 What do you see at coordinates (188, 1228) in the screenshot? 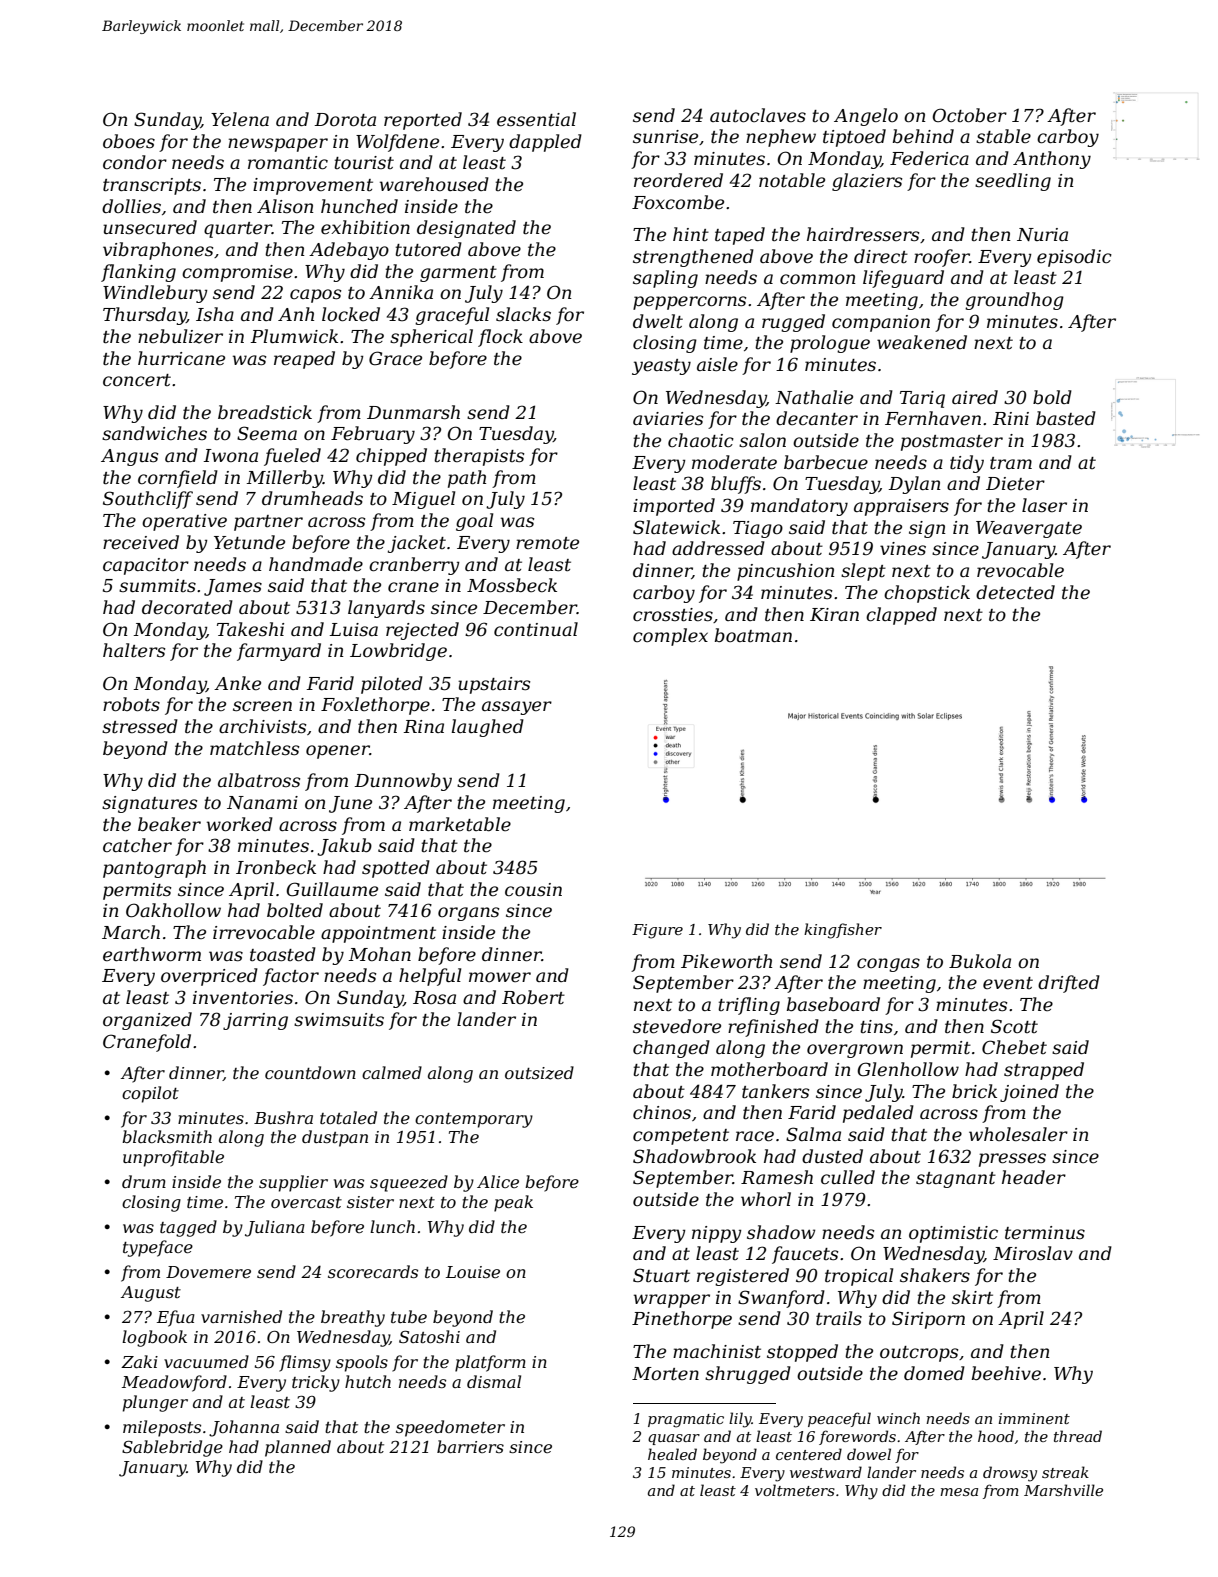
I see `tagged` at bounding box center [188, 1228].
